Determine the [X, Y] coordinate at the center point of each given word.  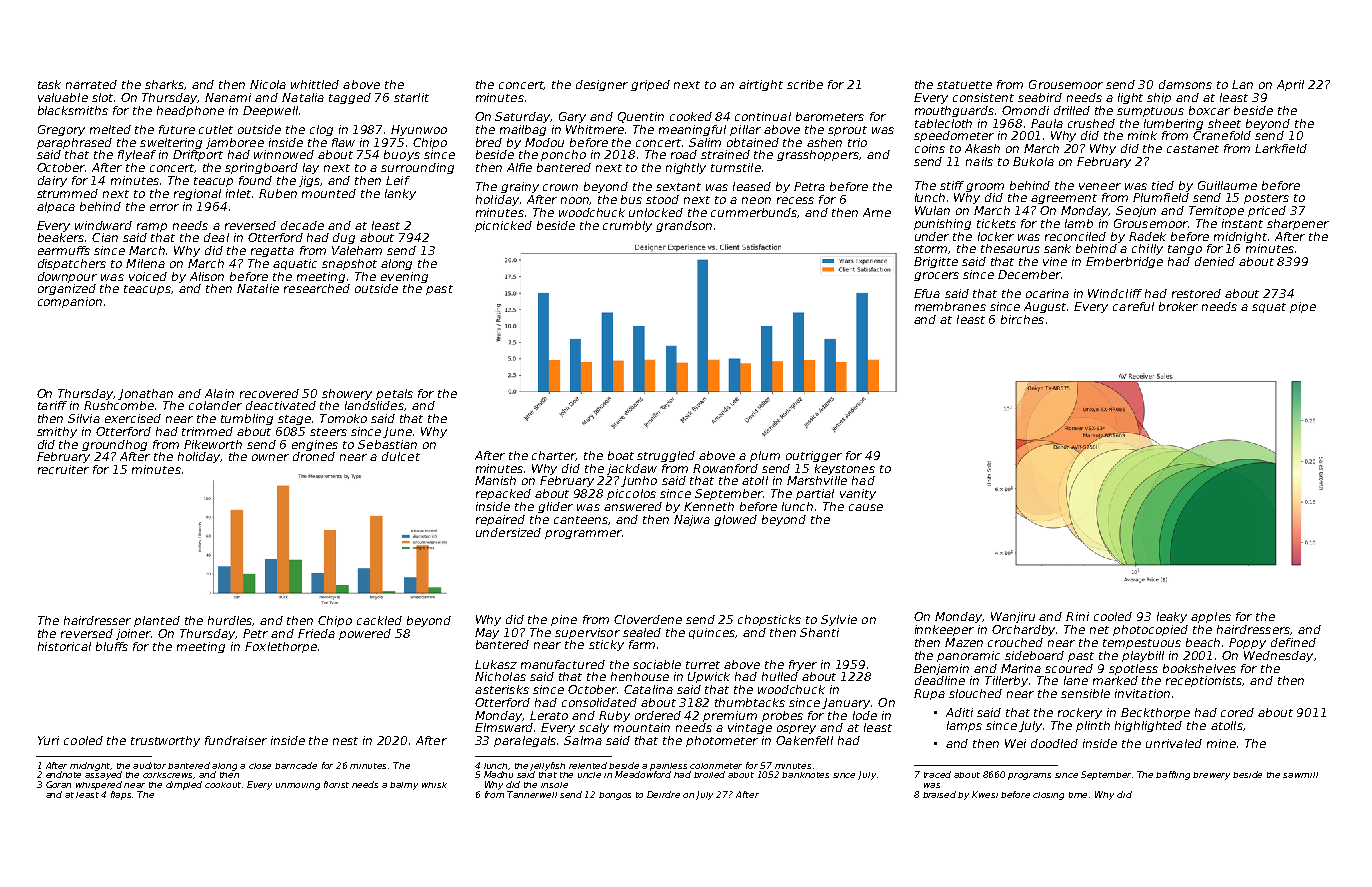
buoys [402, 155]
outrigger [814, 456]
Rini [1077, 616]
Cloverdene [648, 619]
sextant [678, 187]
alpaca [56, 207]
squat [1269, 308]
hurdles [230, 621]
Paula [1047, 123]
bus [631, 199]
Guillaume [1227, 185]
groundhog [114, 445]
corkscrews [168, 775]
